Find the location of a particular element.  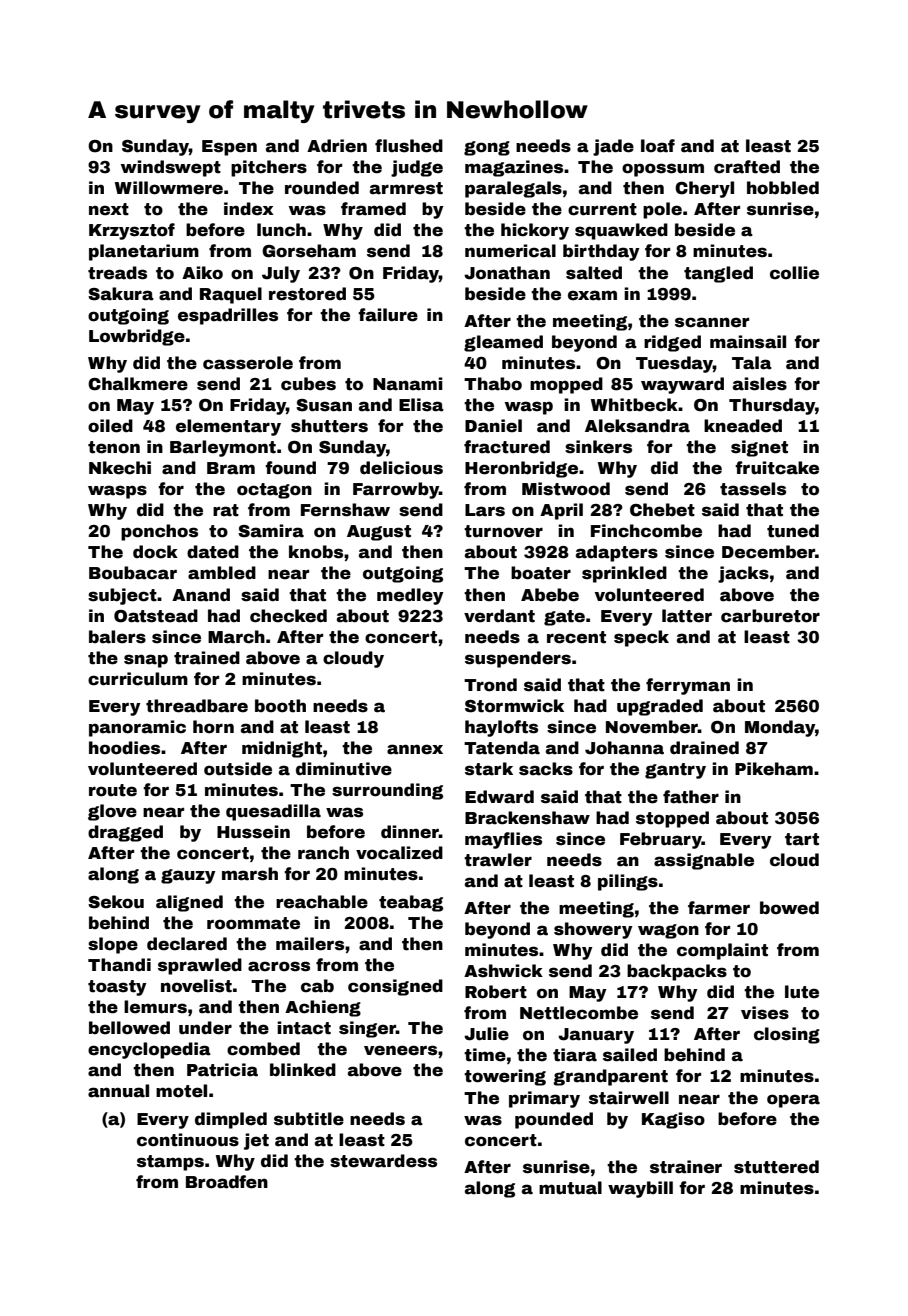

midnight is located at coordinates (282, 749).
